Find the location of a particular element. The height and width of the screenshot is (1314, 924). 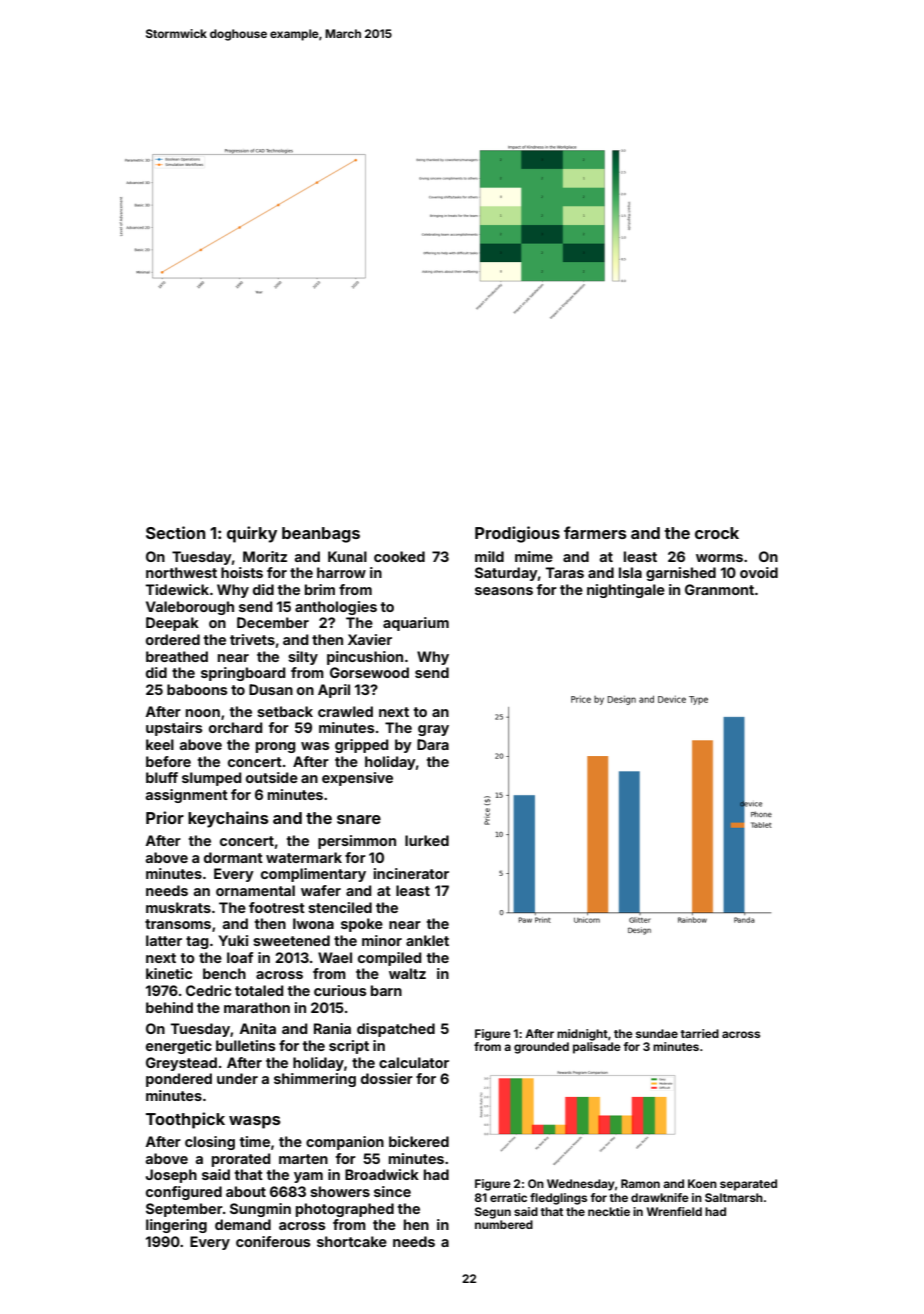

energetic is located at coordinates (179, 1047).
